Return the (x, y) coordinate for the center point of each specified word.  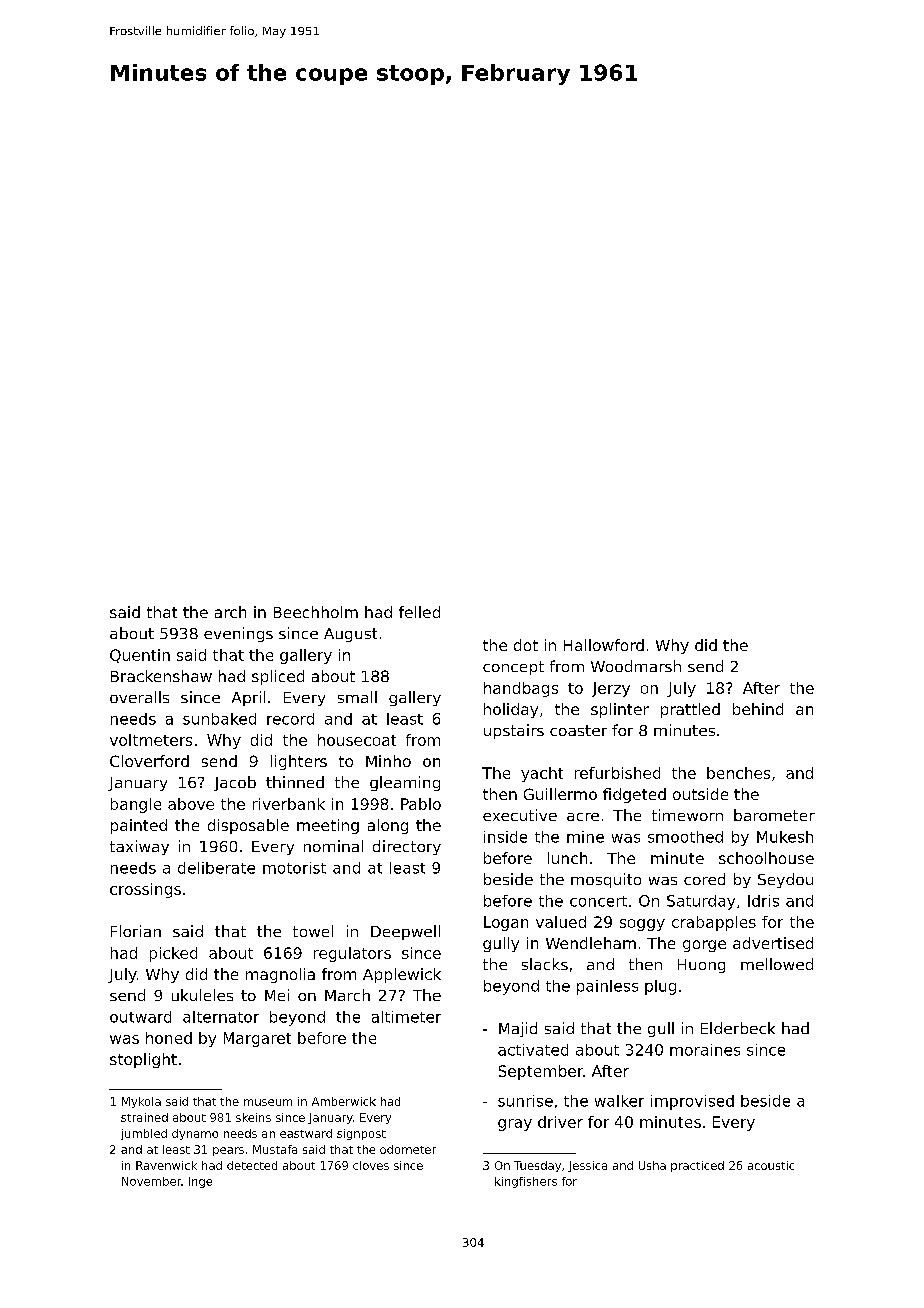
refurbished (617, 773)
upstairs (514, 731)
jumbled (144, 1134)
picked (173, 954)
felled (419, 612)
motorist (294, 868)
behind (758, 709)
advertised (773, 943)
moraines (705, 1050)
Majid (518, 1029)
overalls (139, 697)
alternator (221, 1017)
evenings (238, 634)
